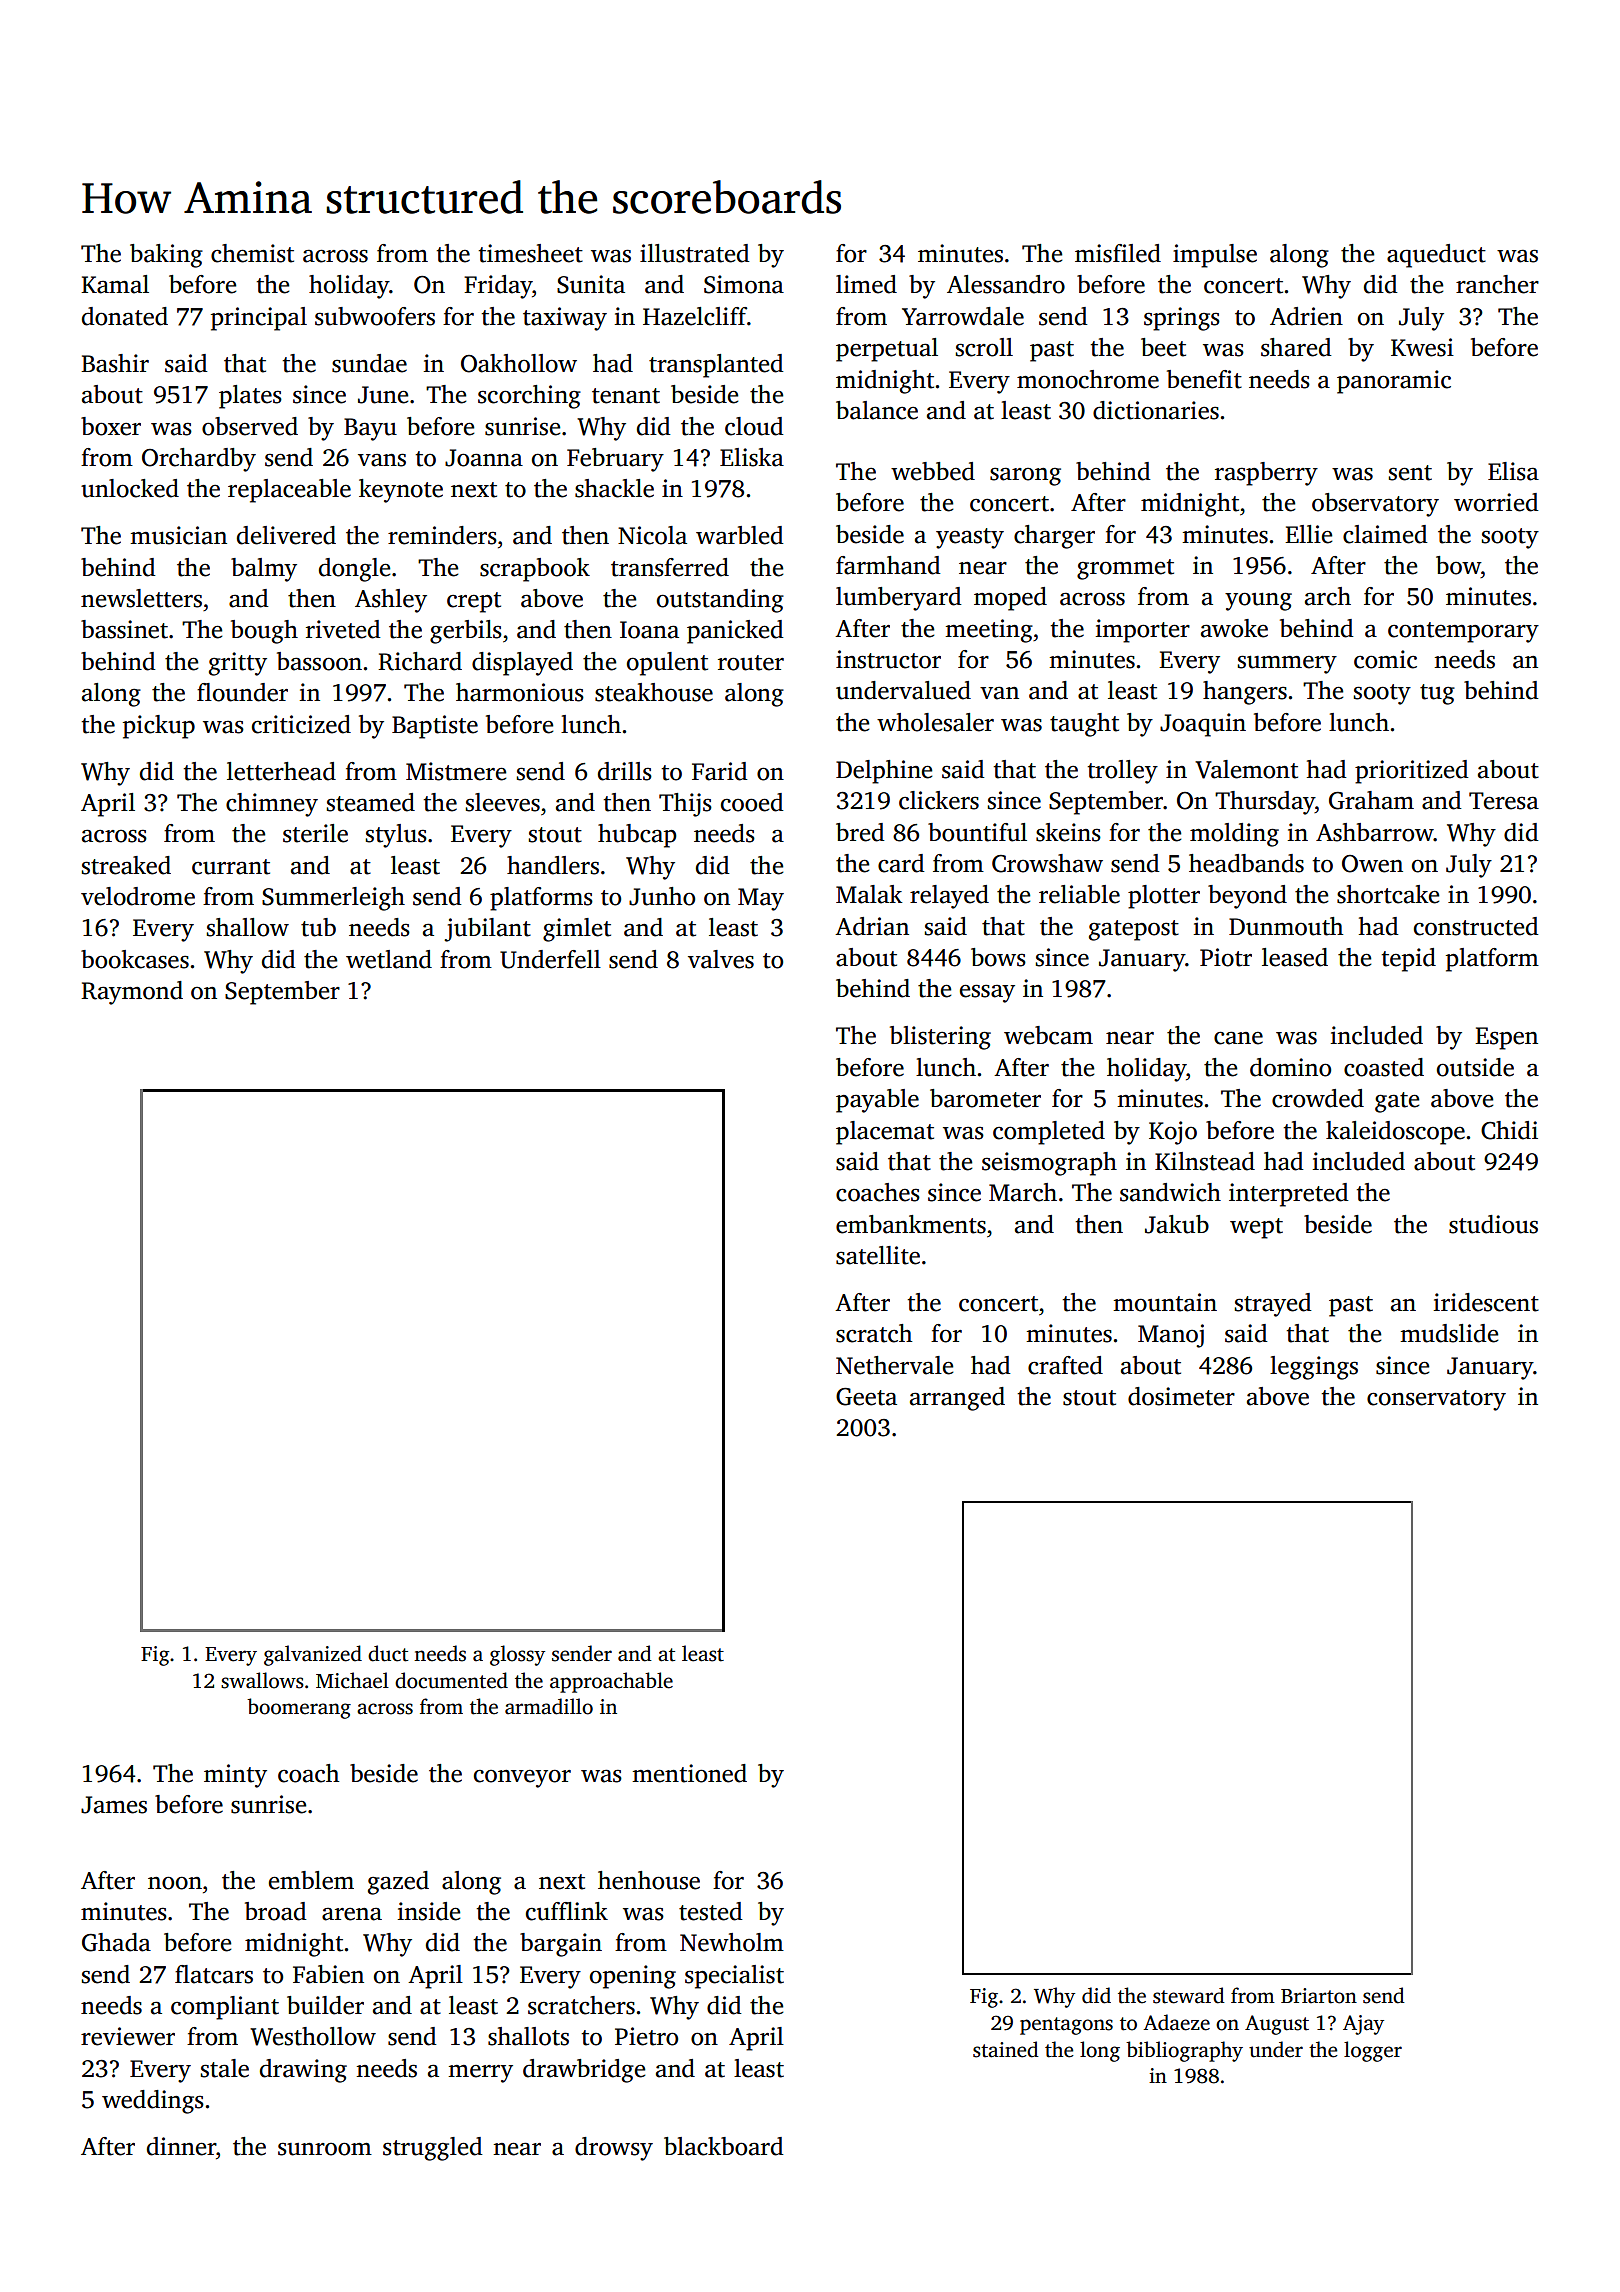 The image size is (1620, 2292). I want to click on dinner, so click(181, 2146).
